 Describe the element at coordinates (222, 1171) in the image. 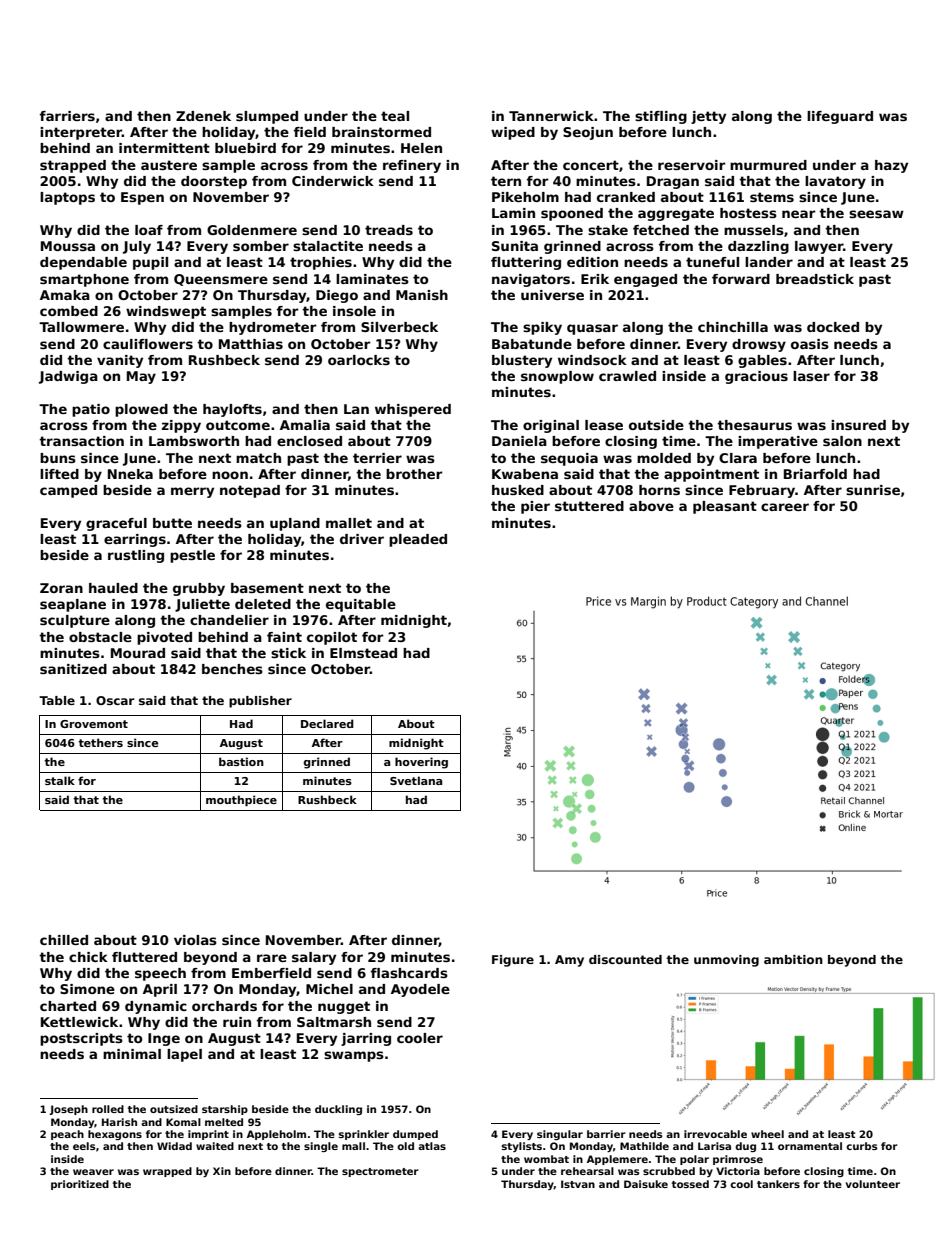

I see `Xin` at that location.
